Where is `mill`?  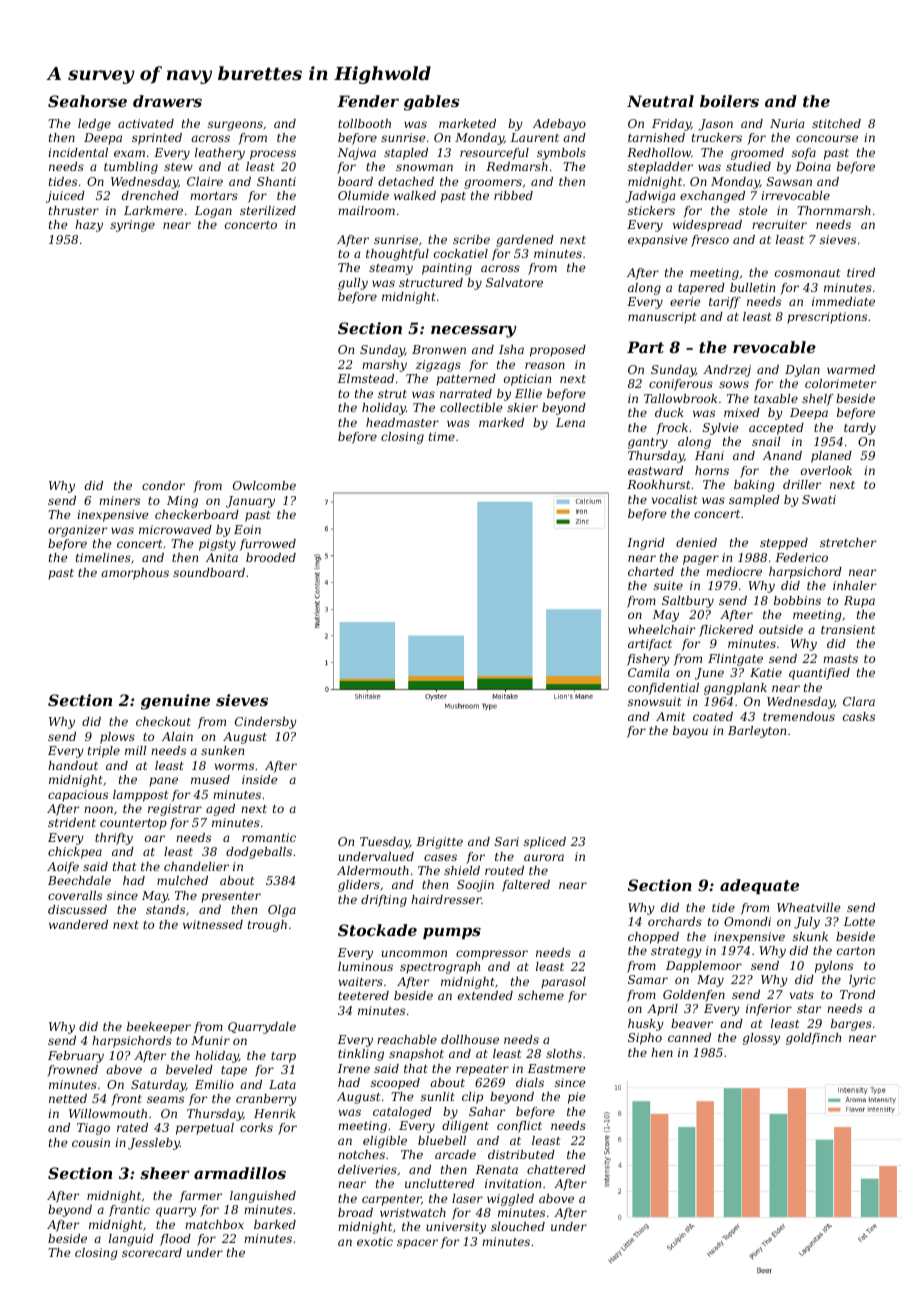
mill is located at coordinates (135, 750).
